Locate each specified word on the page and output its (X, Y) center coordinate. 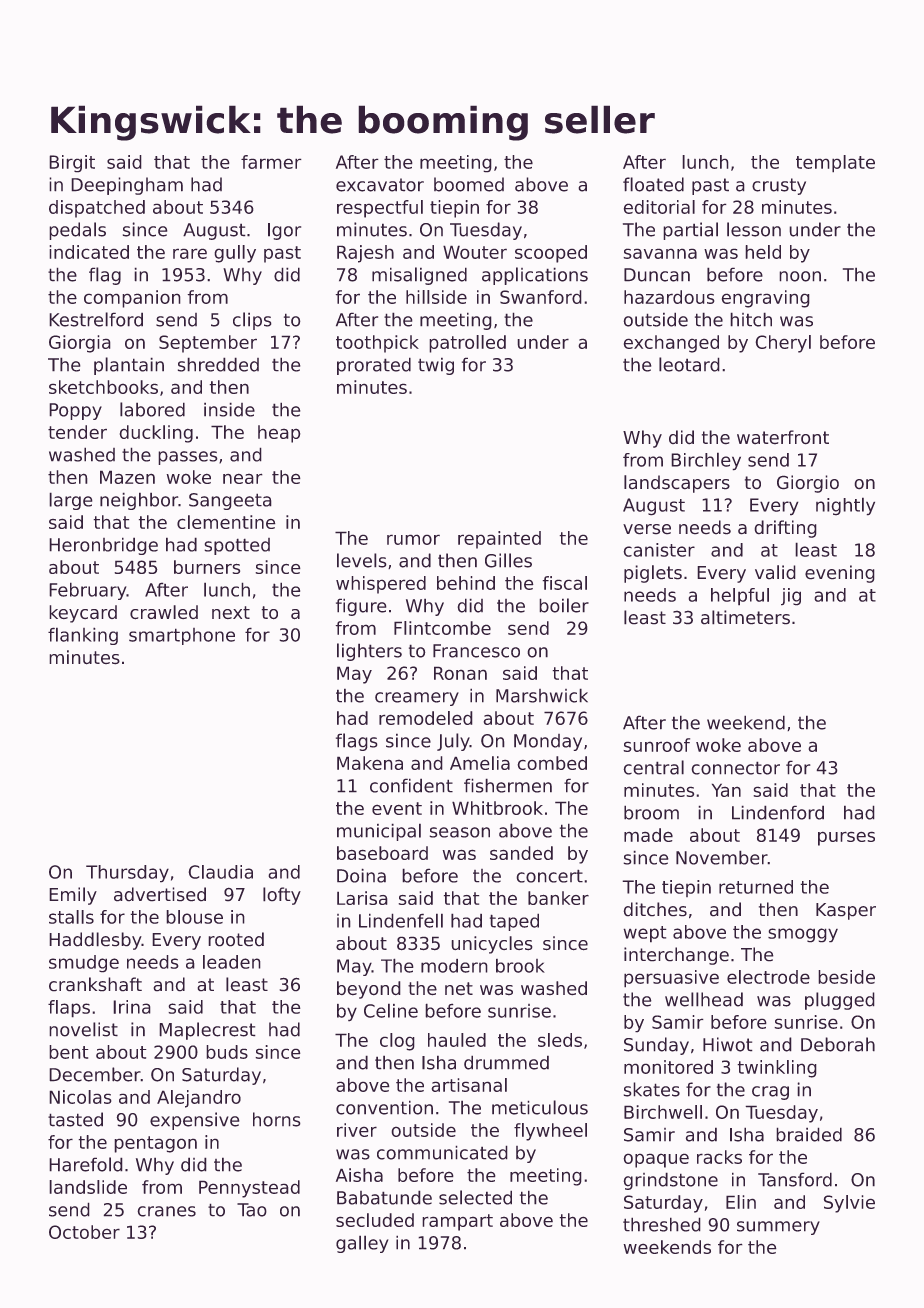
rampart (458, 1222)
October (84, 1232)
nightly (845, 506)
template (835, 163)
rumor (413, 540)
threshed (661, 1225)
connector (736, 768)
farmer (271, 162)
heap (279, 434)
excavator (380, 185)
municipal (379, 832)
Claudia (221, 872)
